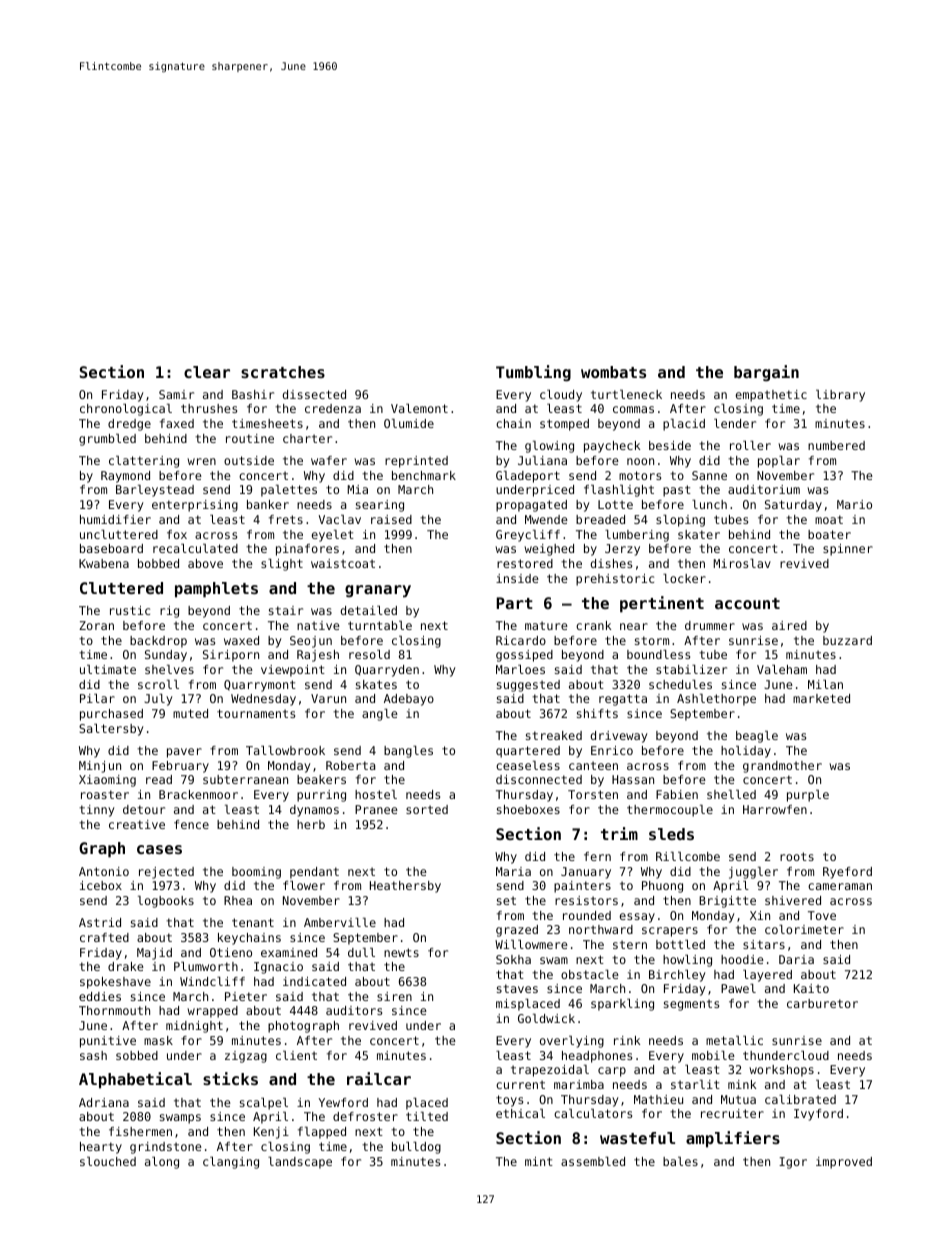 This screenshot has height=1233, width=952. Describe the element at coordinates (766, 373) in the screenshot. I see `bargain` at that location.
